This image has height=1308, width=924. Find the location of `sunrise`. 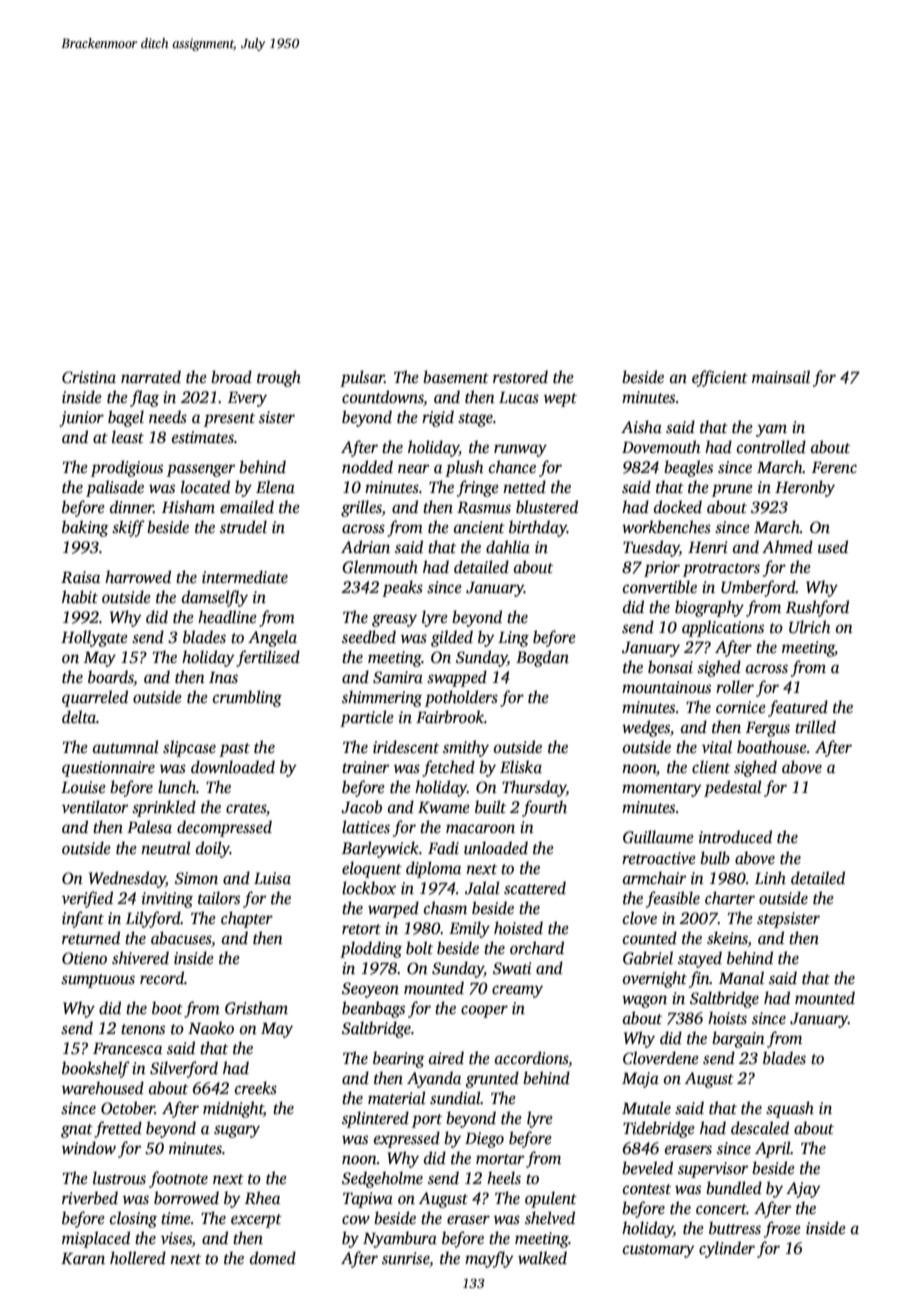

sunrise is located at coordinates (405, 1258).
